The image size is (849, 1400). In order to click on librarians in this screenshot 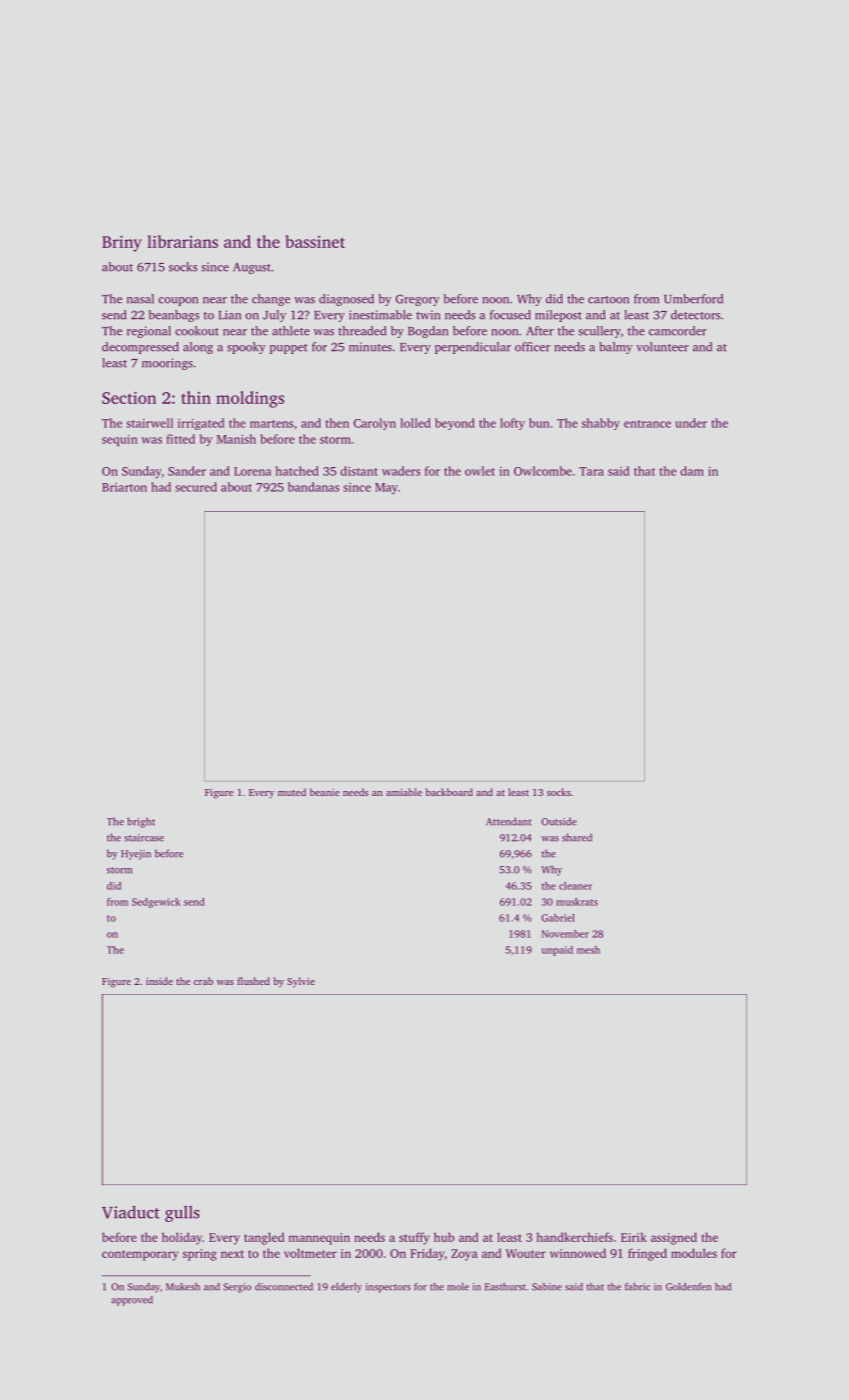, I will do `click(182, 241)`.
